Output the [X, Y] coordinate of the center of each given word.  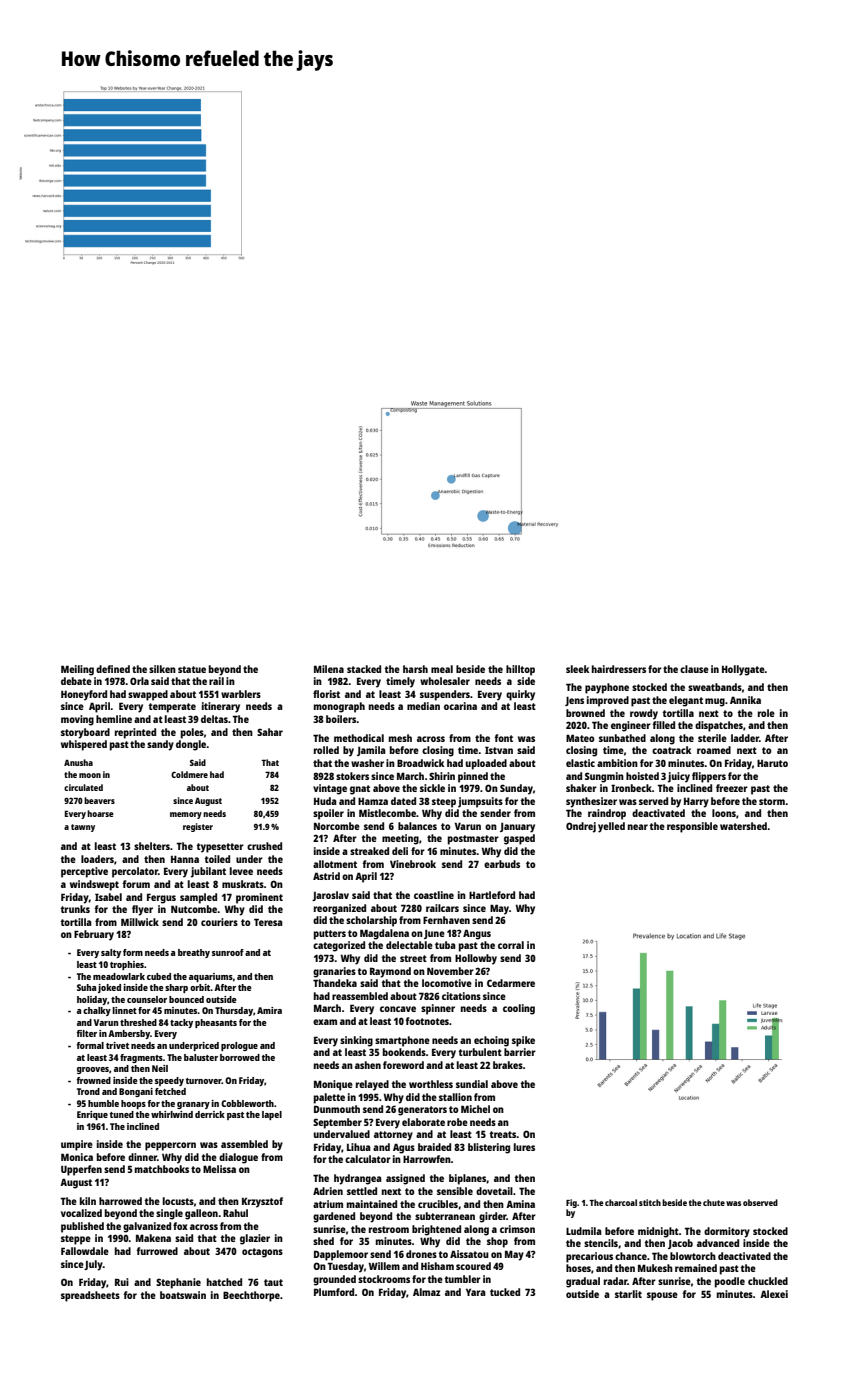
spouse [662, 1296]
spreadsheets [90, 1296]
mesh [400, 738]
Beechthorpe [251, 1296]
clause [694, 669]
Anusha [78, 762]
